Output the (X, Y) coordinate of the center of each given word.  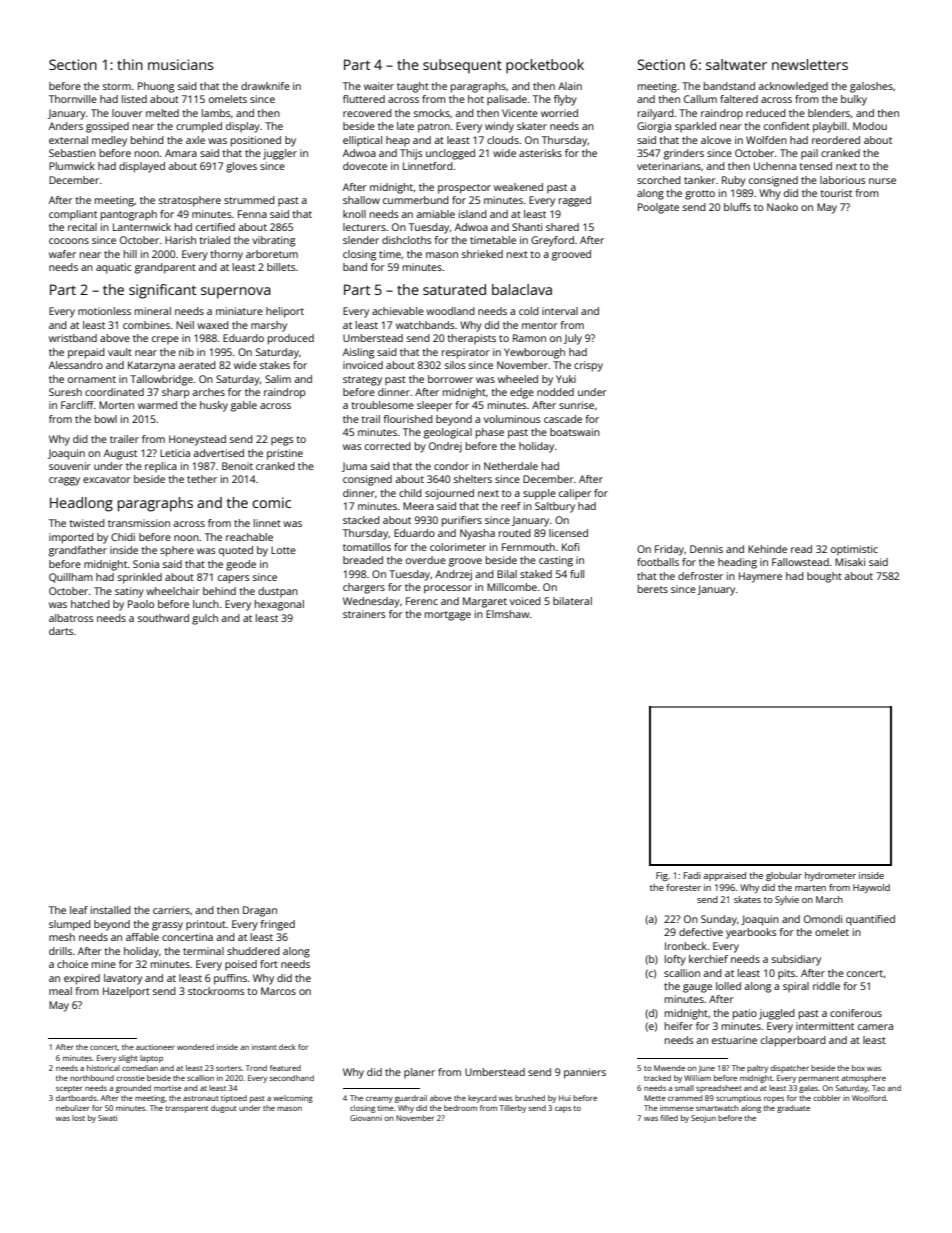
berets (653, 589)
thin (130, 64)
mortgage (448, 616)
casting (556, 561)
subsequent (462, 66)
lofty (675, 960)
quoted (236, 551)
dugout (224, 1109)
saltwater (736, 64)
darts (61, 631)
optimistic (854, 550)
